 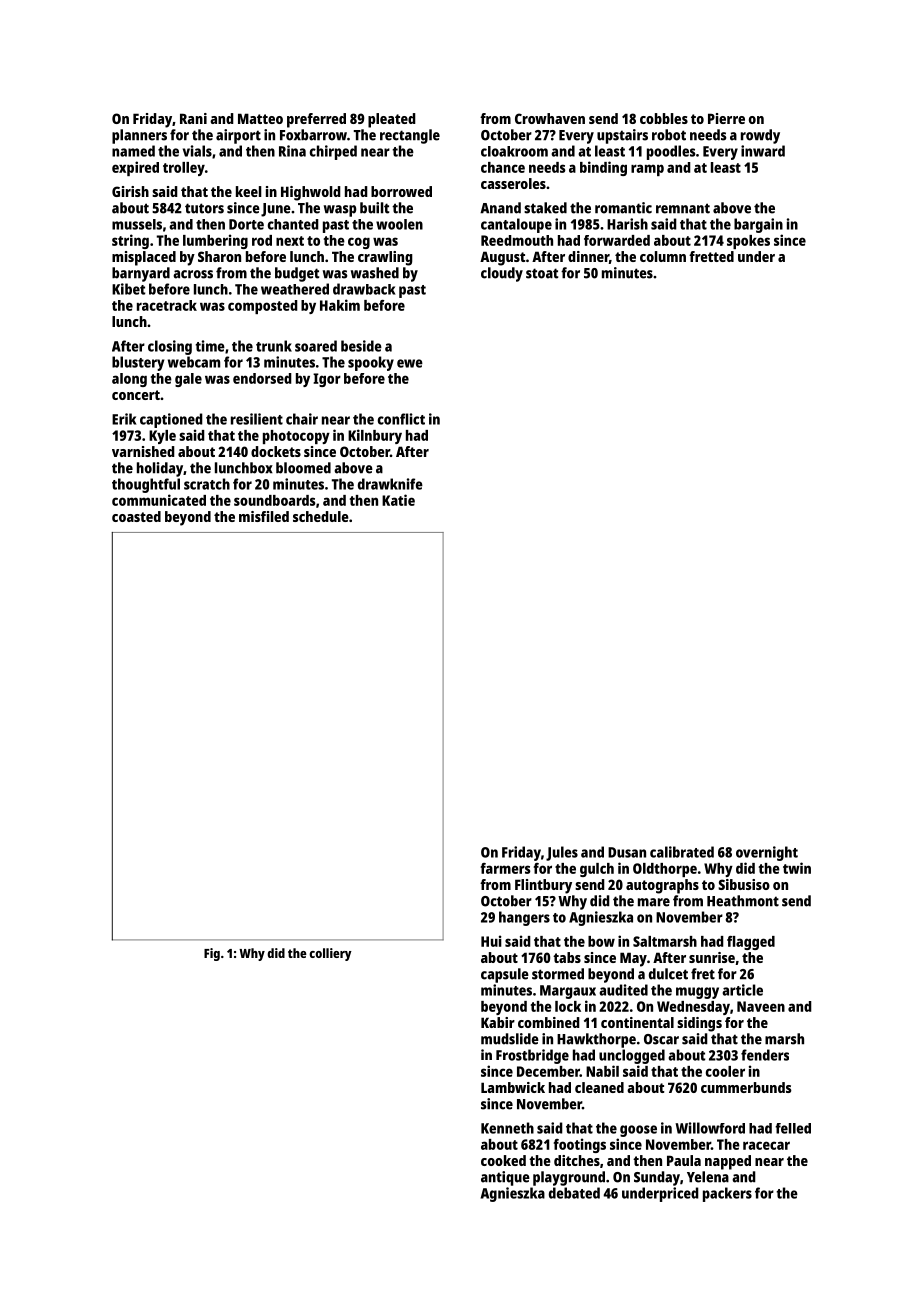 I want to click on column, so click(x=663, y=256).
